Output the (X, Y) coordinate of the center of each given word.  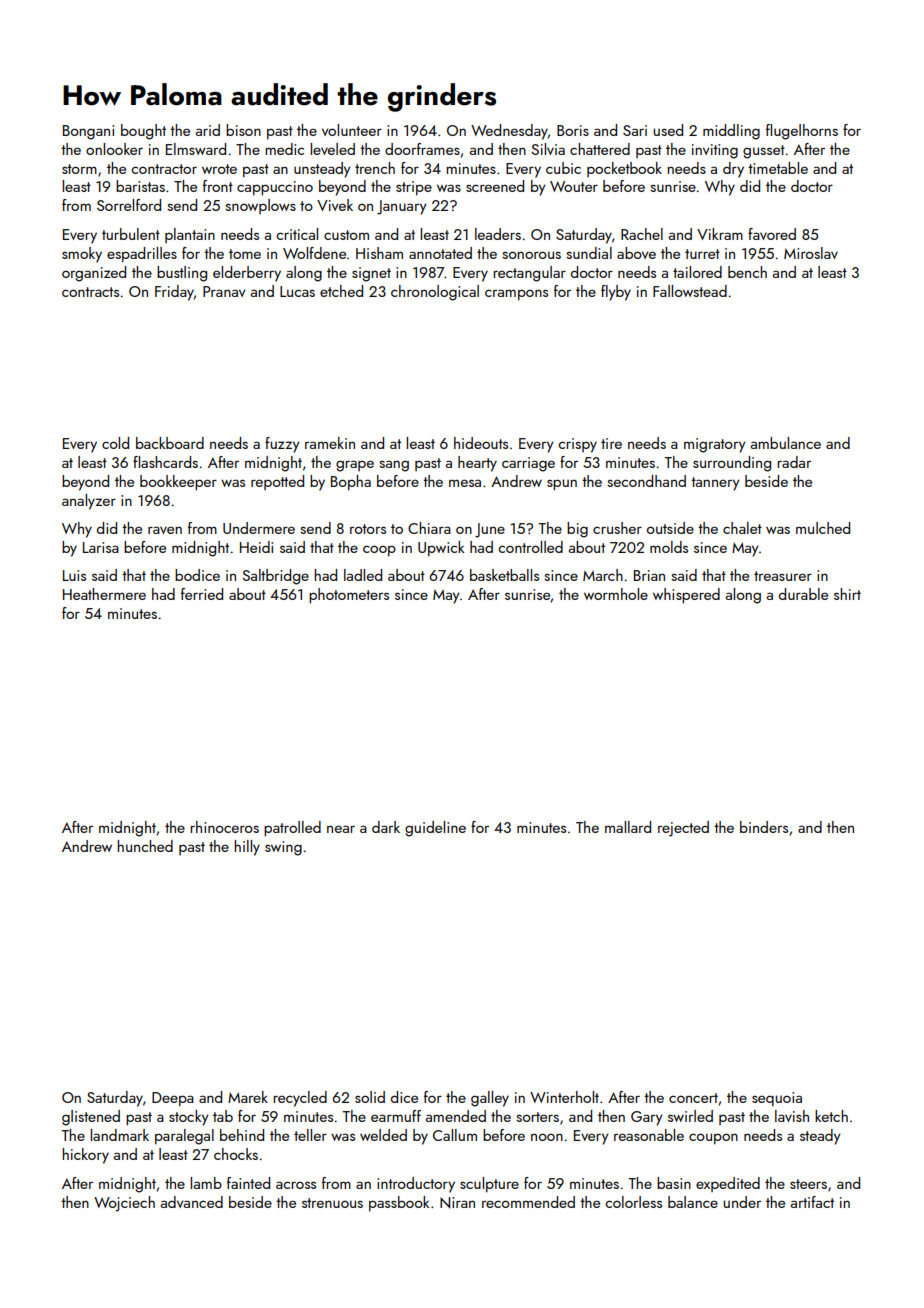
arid (208, 130)
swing (283, 848)
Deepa (173, 1099)
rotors (368, 529)
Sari (635, 130)
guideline (435, 829)
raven (165, 530)
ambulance (786, 443)
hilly (247, 848)
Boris (573, 130)
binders (764, 827)
